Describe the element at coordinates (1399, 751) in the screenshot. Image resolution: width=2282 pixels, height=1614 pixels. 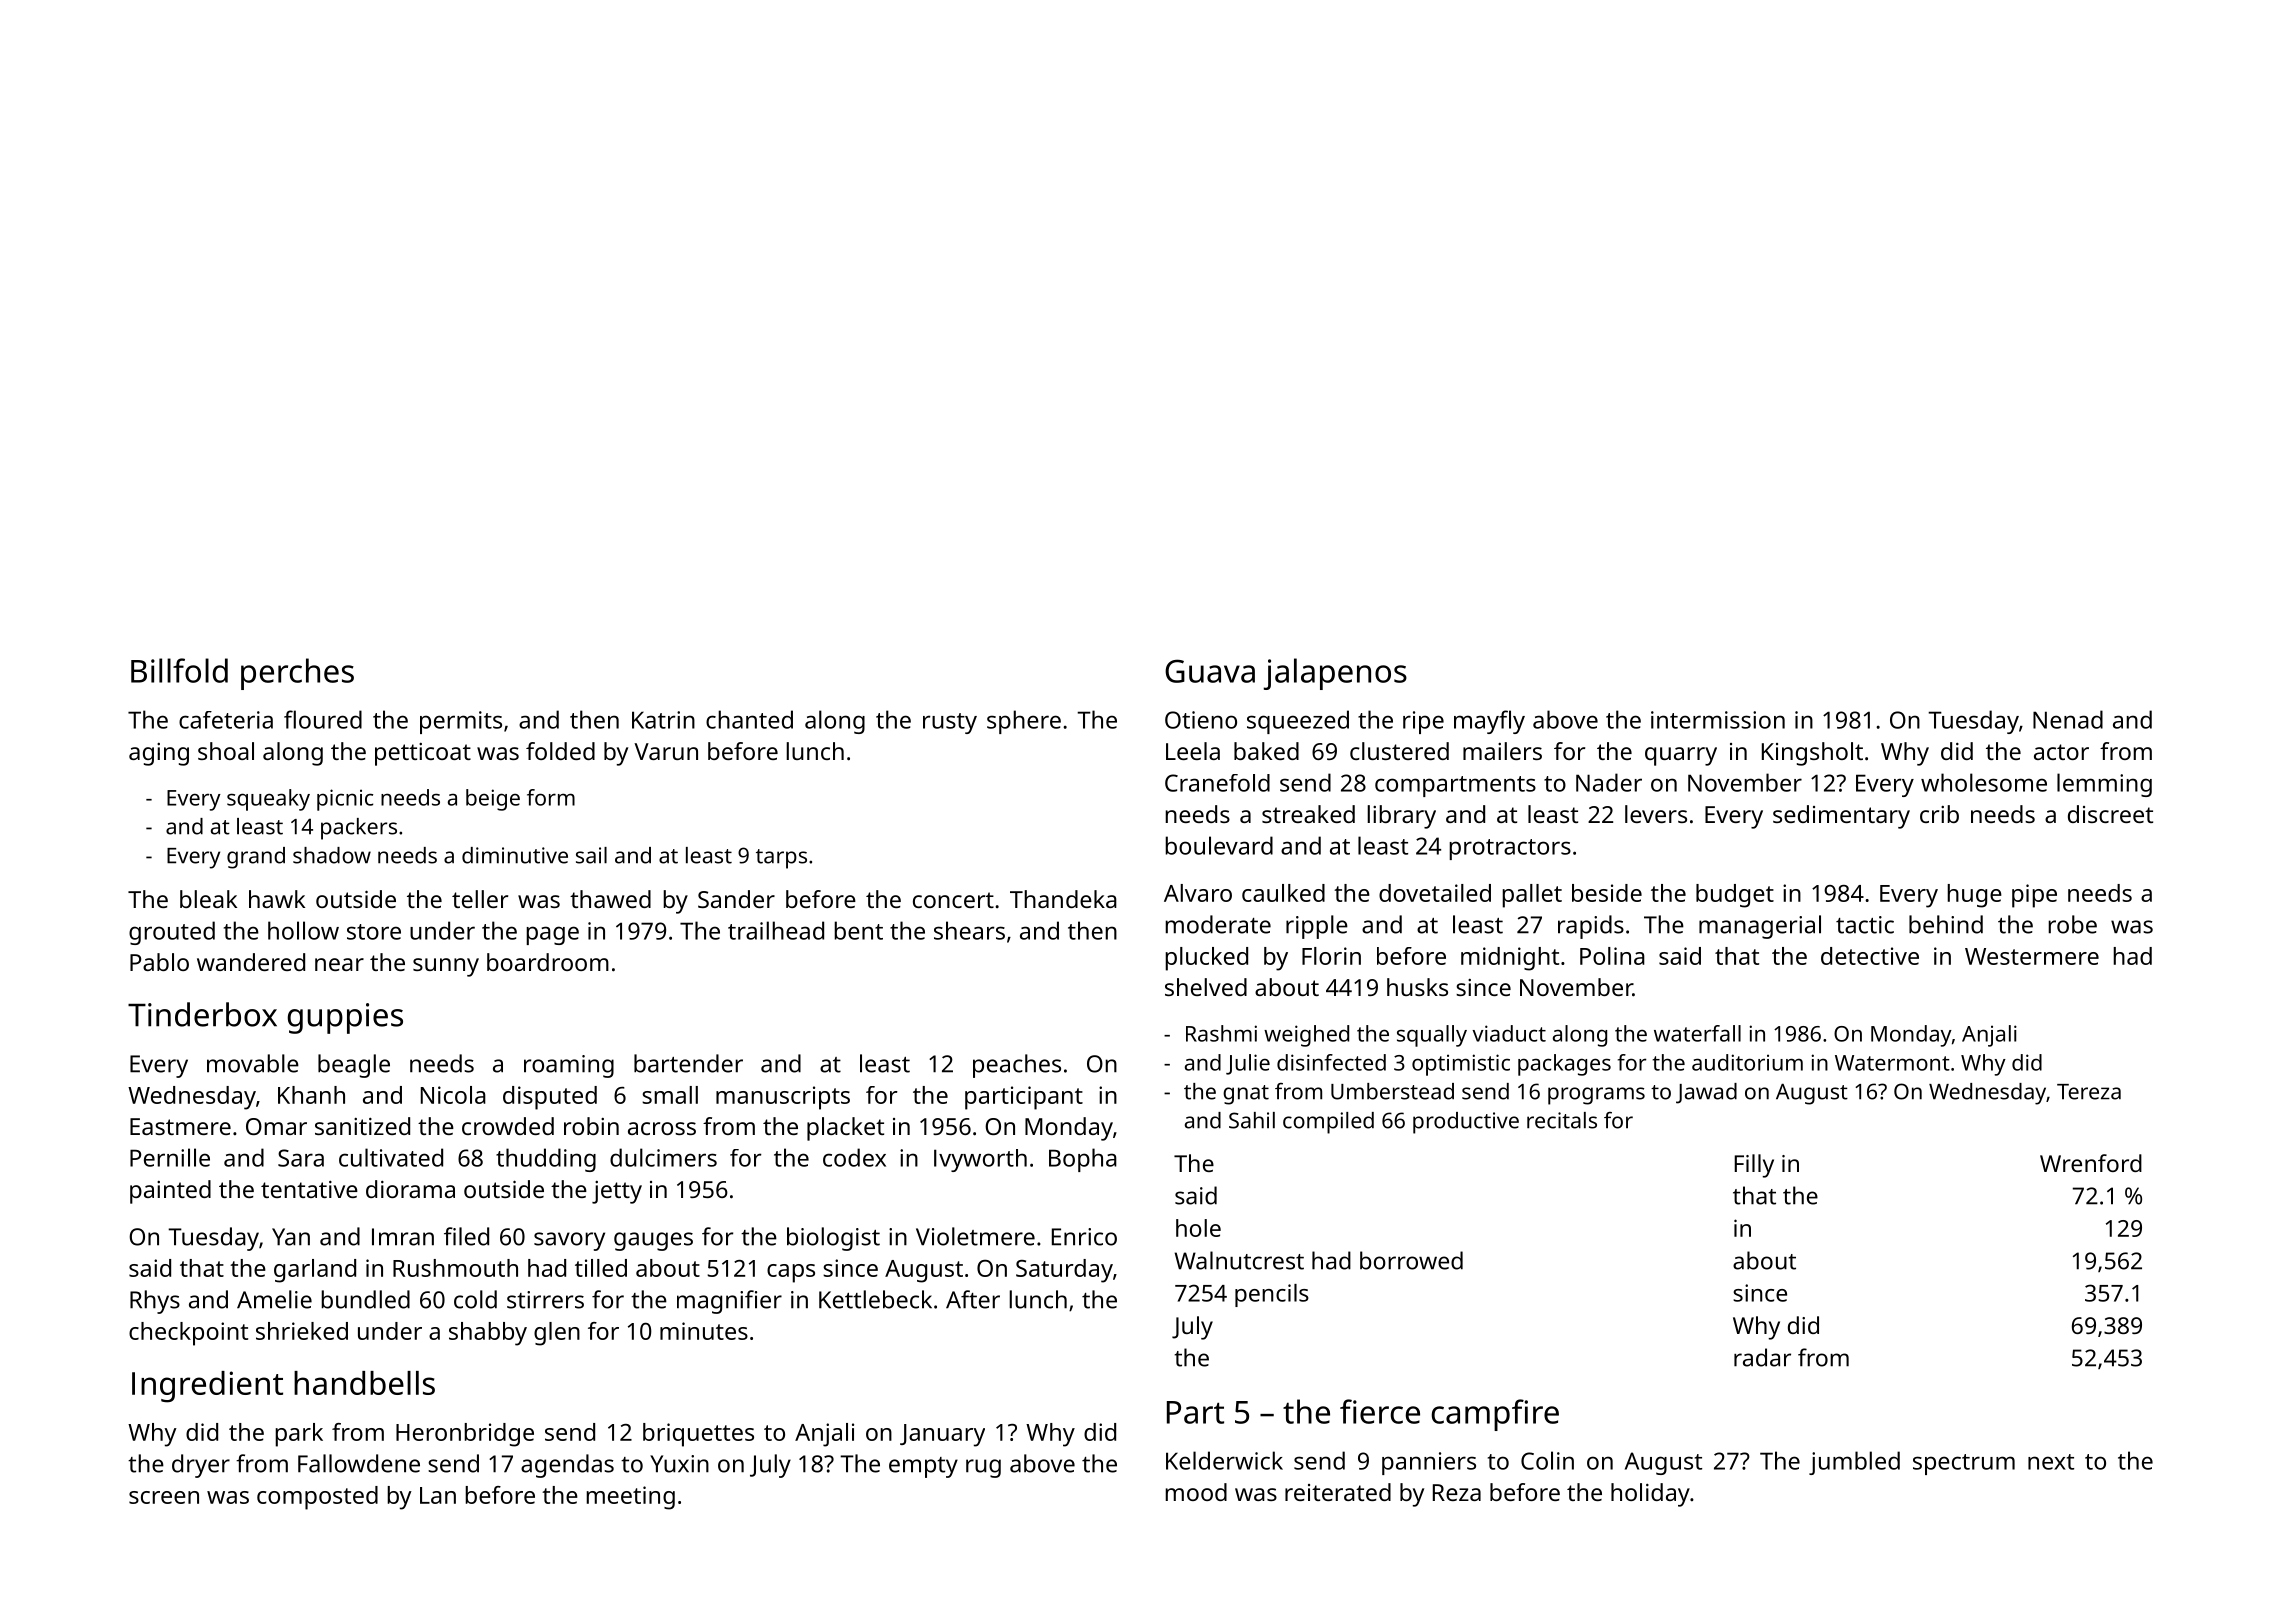
I see `clustered` at that location.
